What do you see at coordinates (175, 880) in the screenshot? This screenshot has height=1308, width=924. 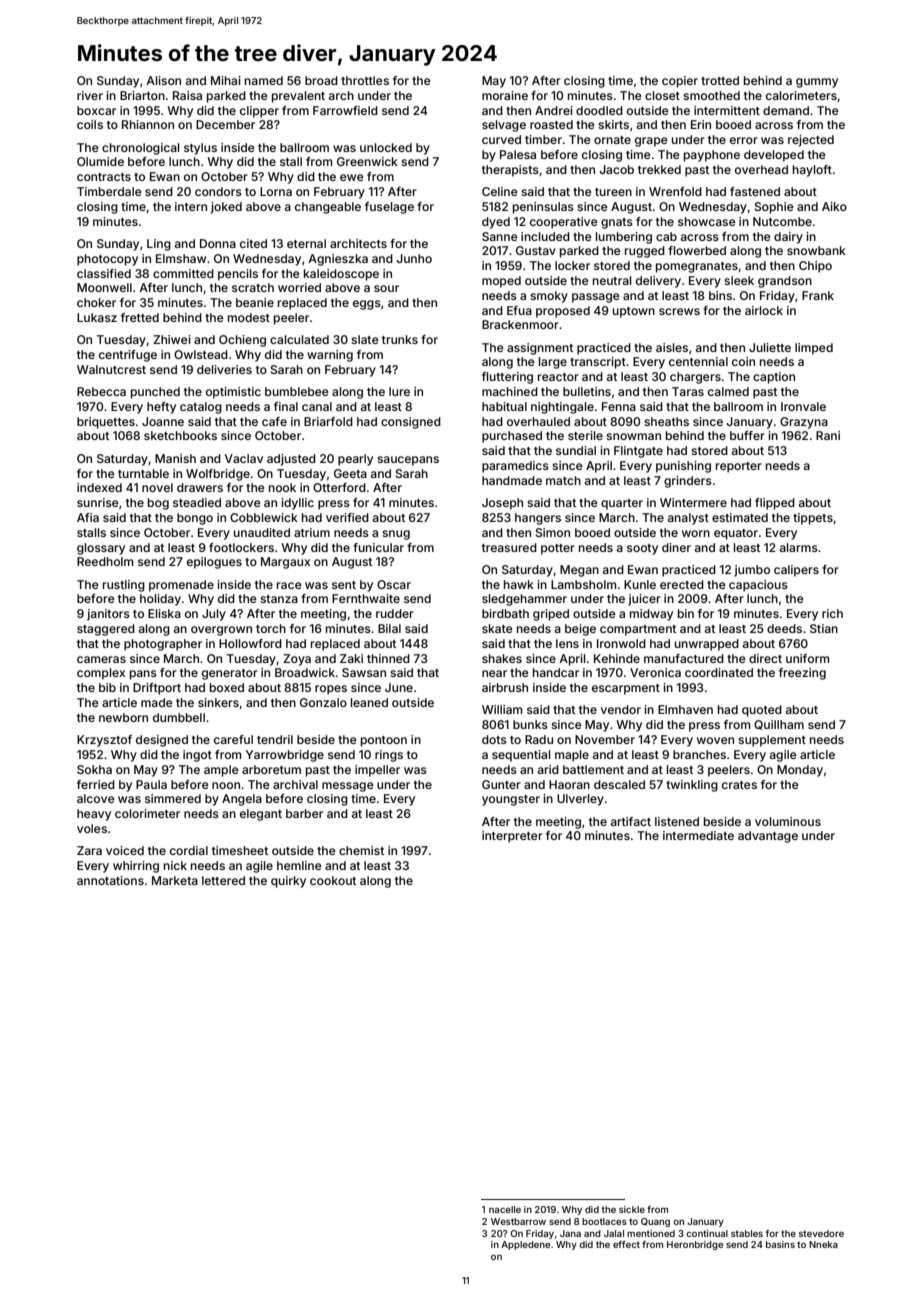 I see `Marketa` at bounding box center [175, 880].
